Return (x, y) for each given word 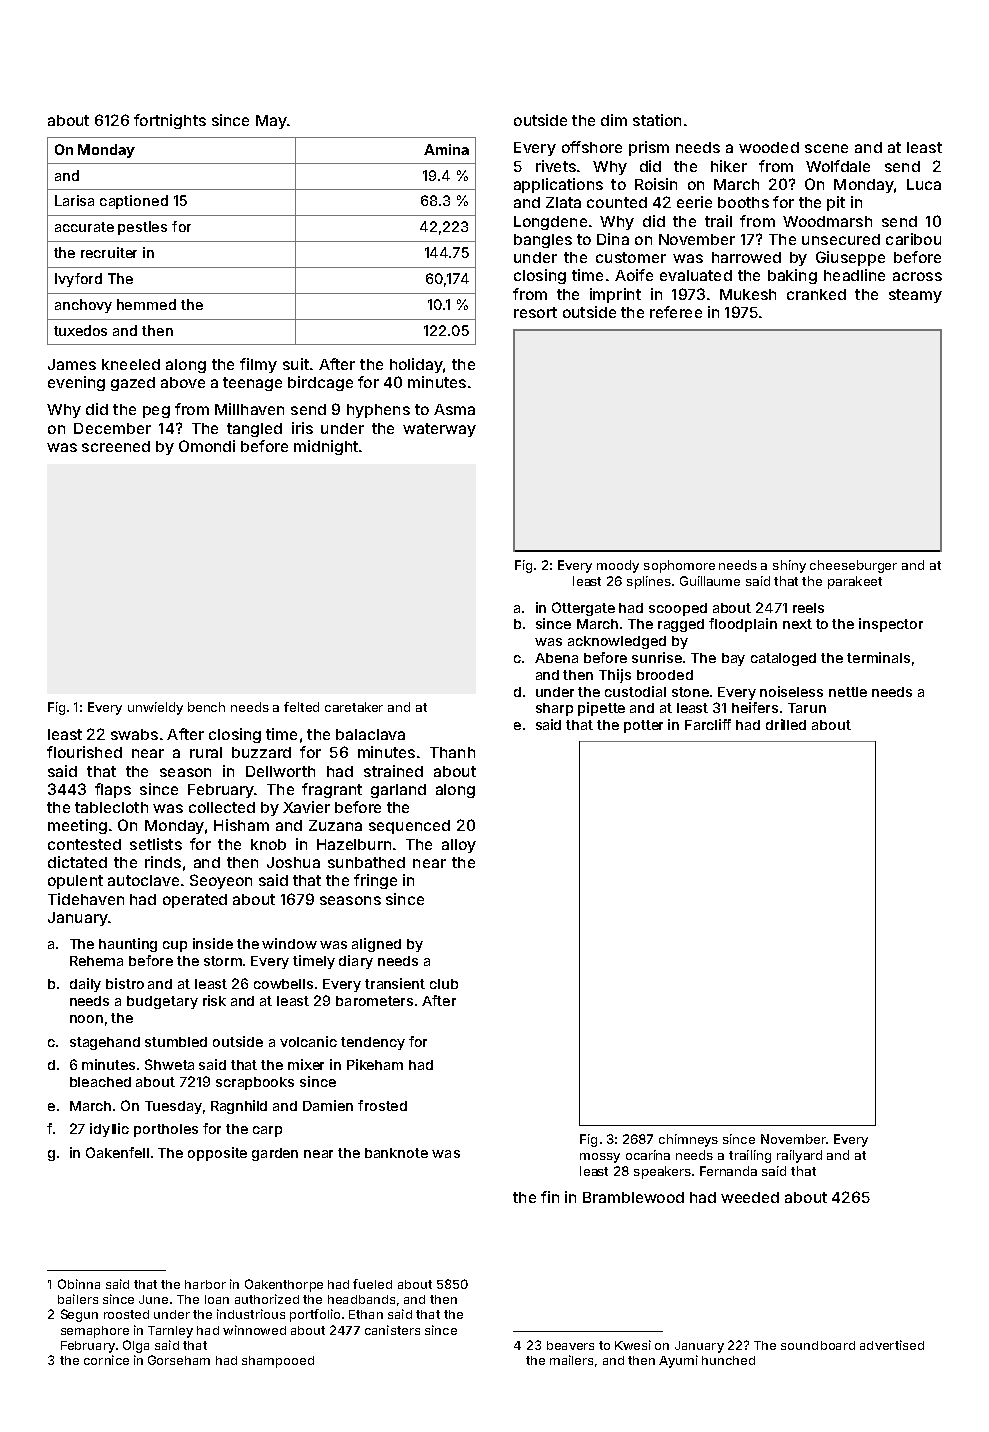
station (657, 120)
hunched (728, 1360)
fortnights (170, 121)
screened (116, 446)
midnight (326, 447)
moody (618, 566)
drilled (786, 724)
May (271, 122)
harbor (205, 1284)
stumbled (176, 1042)
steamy (915, 296)
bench (206, 707)
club (444, 984)
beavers (570, 1345)
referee (676, 312)
